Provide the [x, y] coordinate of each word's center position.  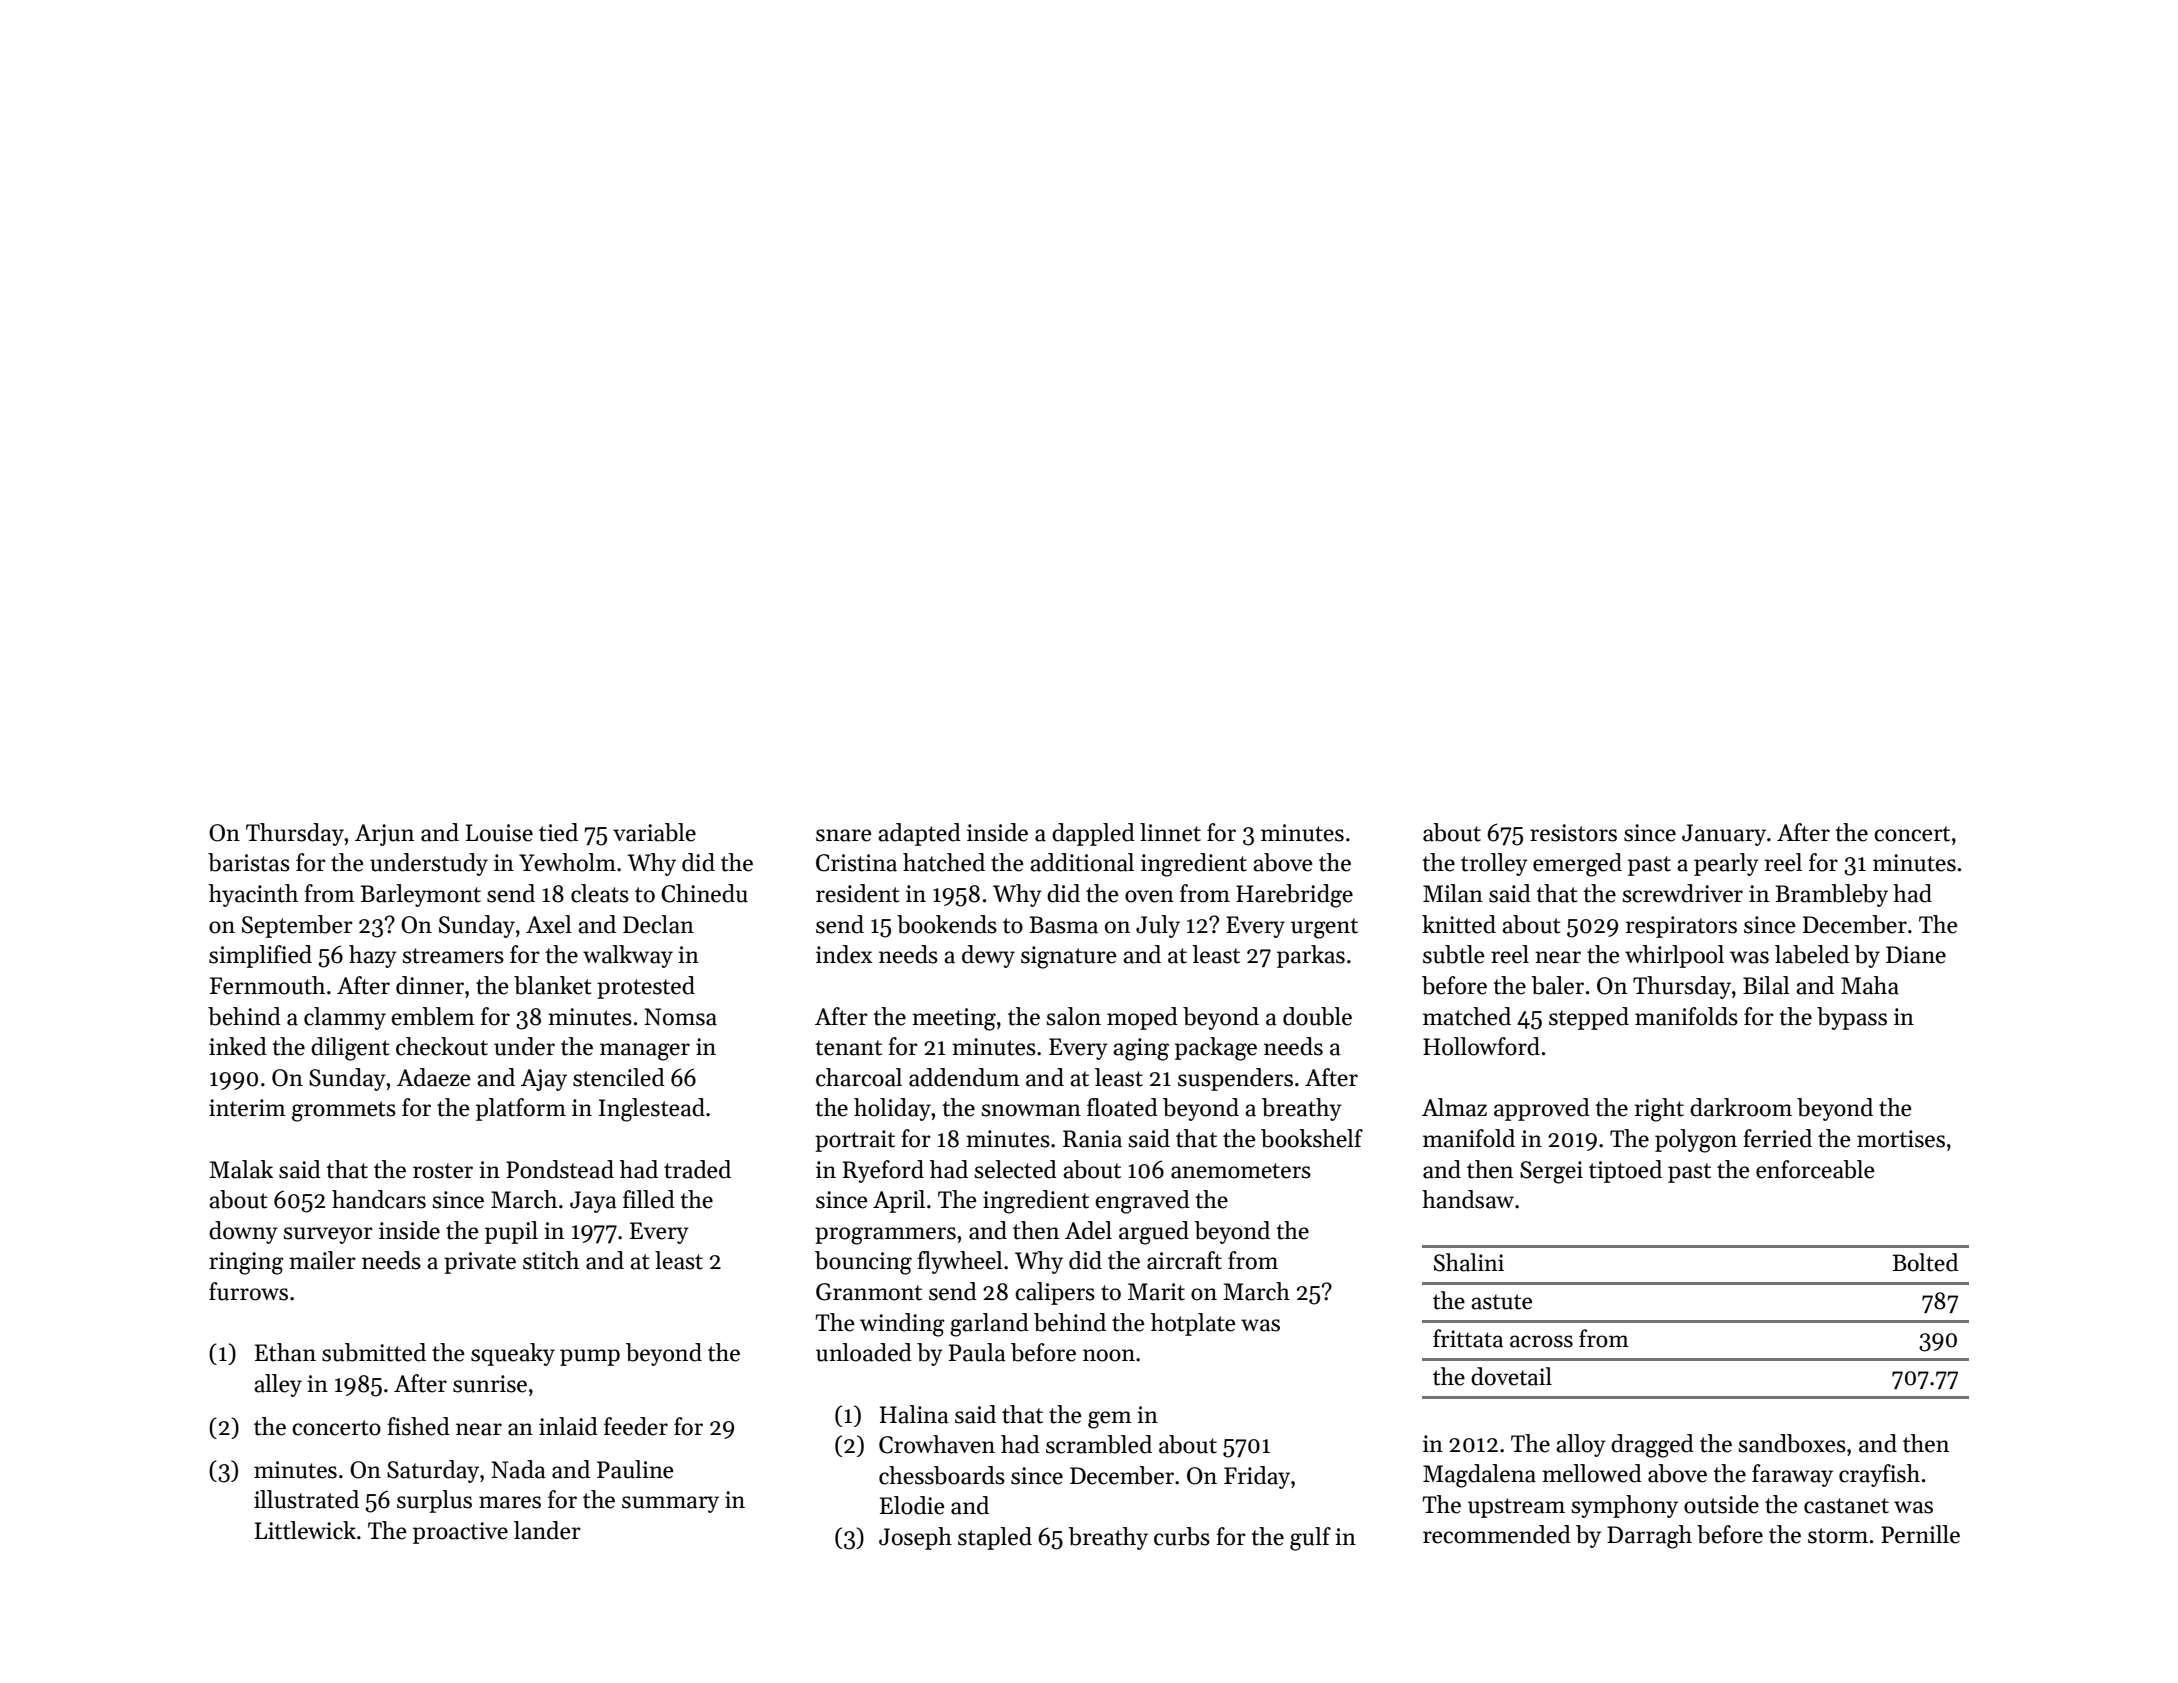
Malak [241, 1169]
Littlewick [305, 1530]
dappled [1093, 834]
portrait [855, 1141]
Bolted [1925, 1262]
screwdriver [1682, 893]
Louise [499, 833]
